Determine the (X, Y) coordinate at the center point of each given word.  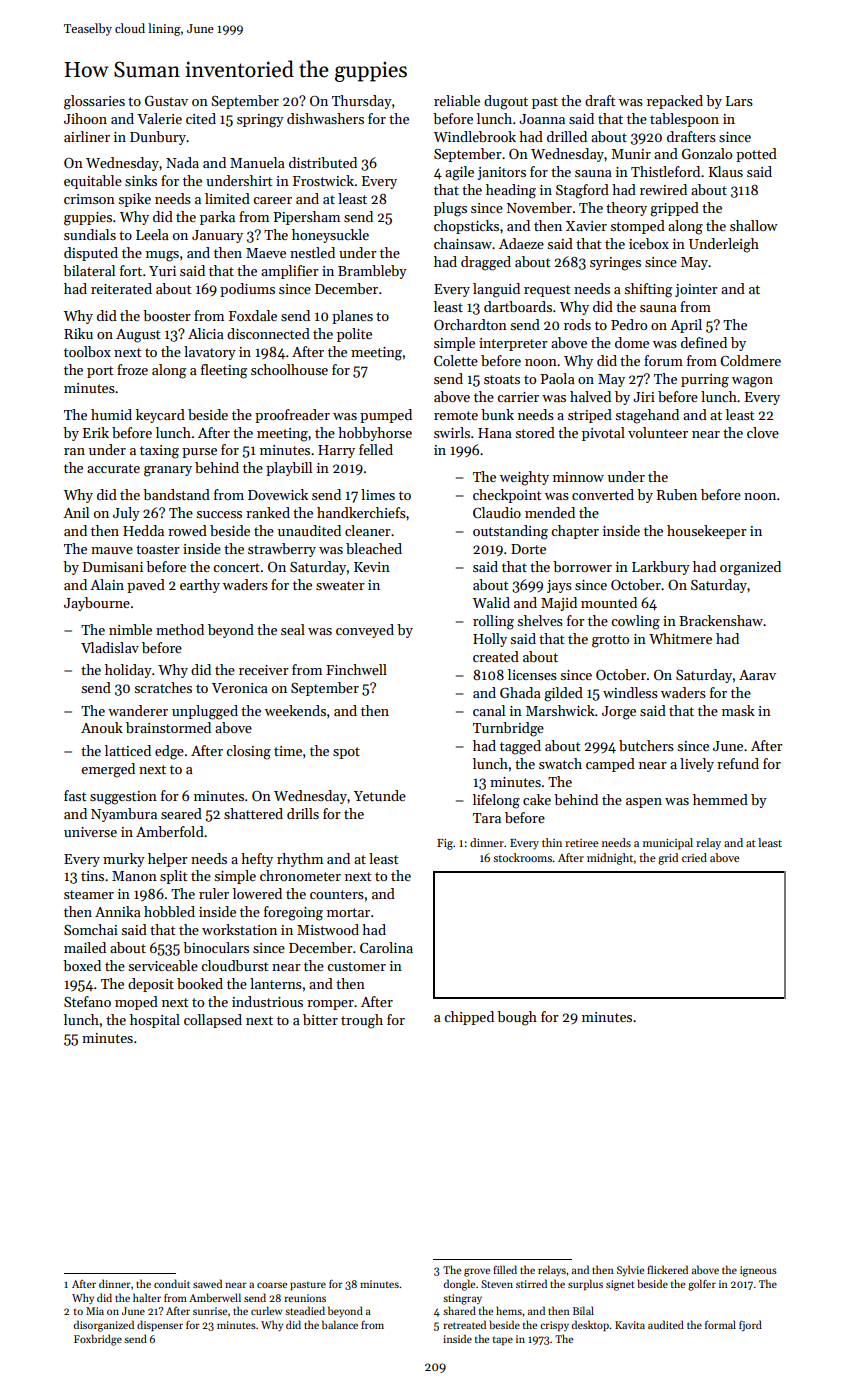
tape (503, 1341)
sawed (207, 1283)
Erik (96, 432)
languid (496, 290)
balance (340, 1324)
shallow (754, 225)
